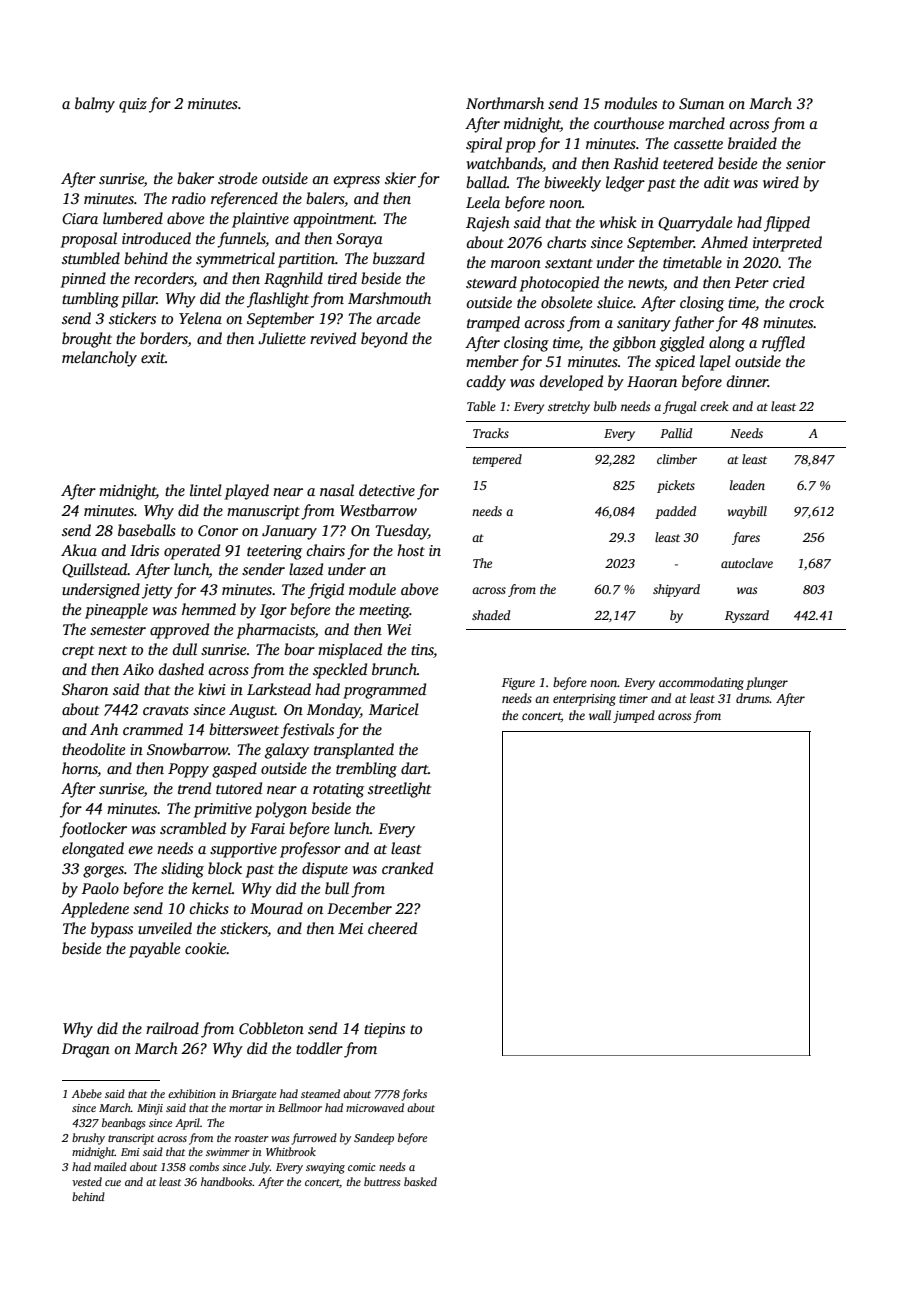 This image has height=1316, width=908. I want to click on Ryszard, so click(747, 616).
